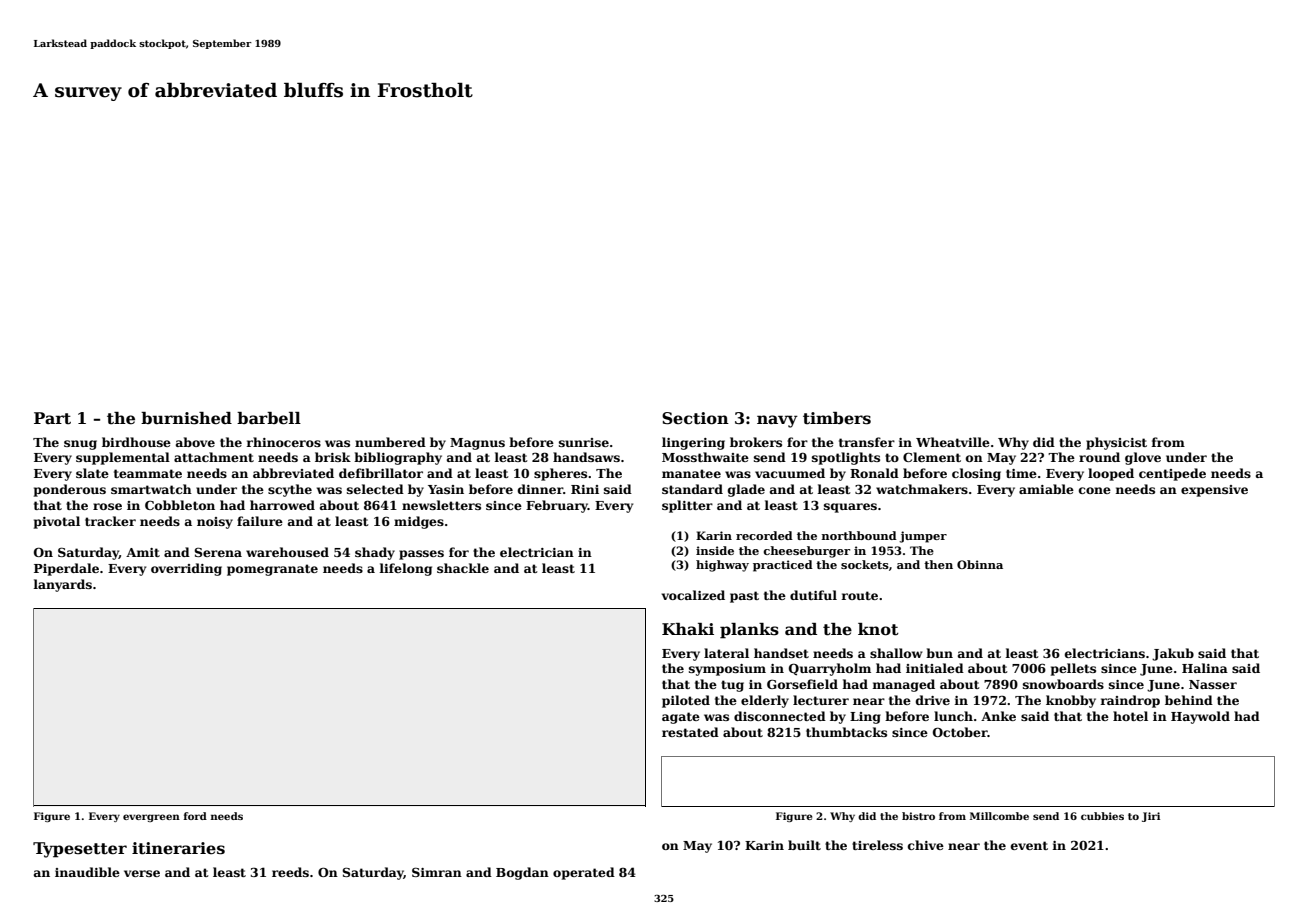 The height and width of the image is (924, 1308). I want to click on centipede, so click(1172, 474).
